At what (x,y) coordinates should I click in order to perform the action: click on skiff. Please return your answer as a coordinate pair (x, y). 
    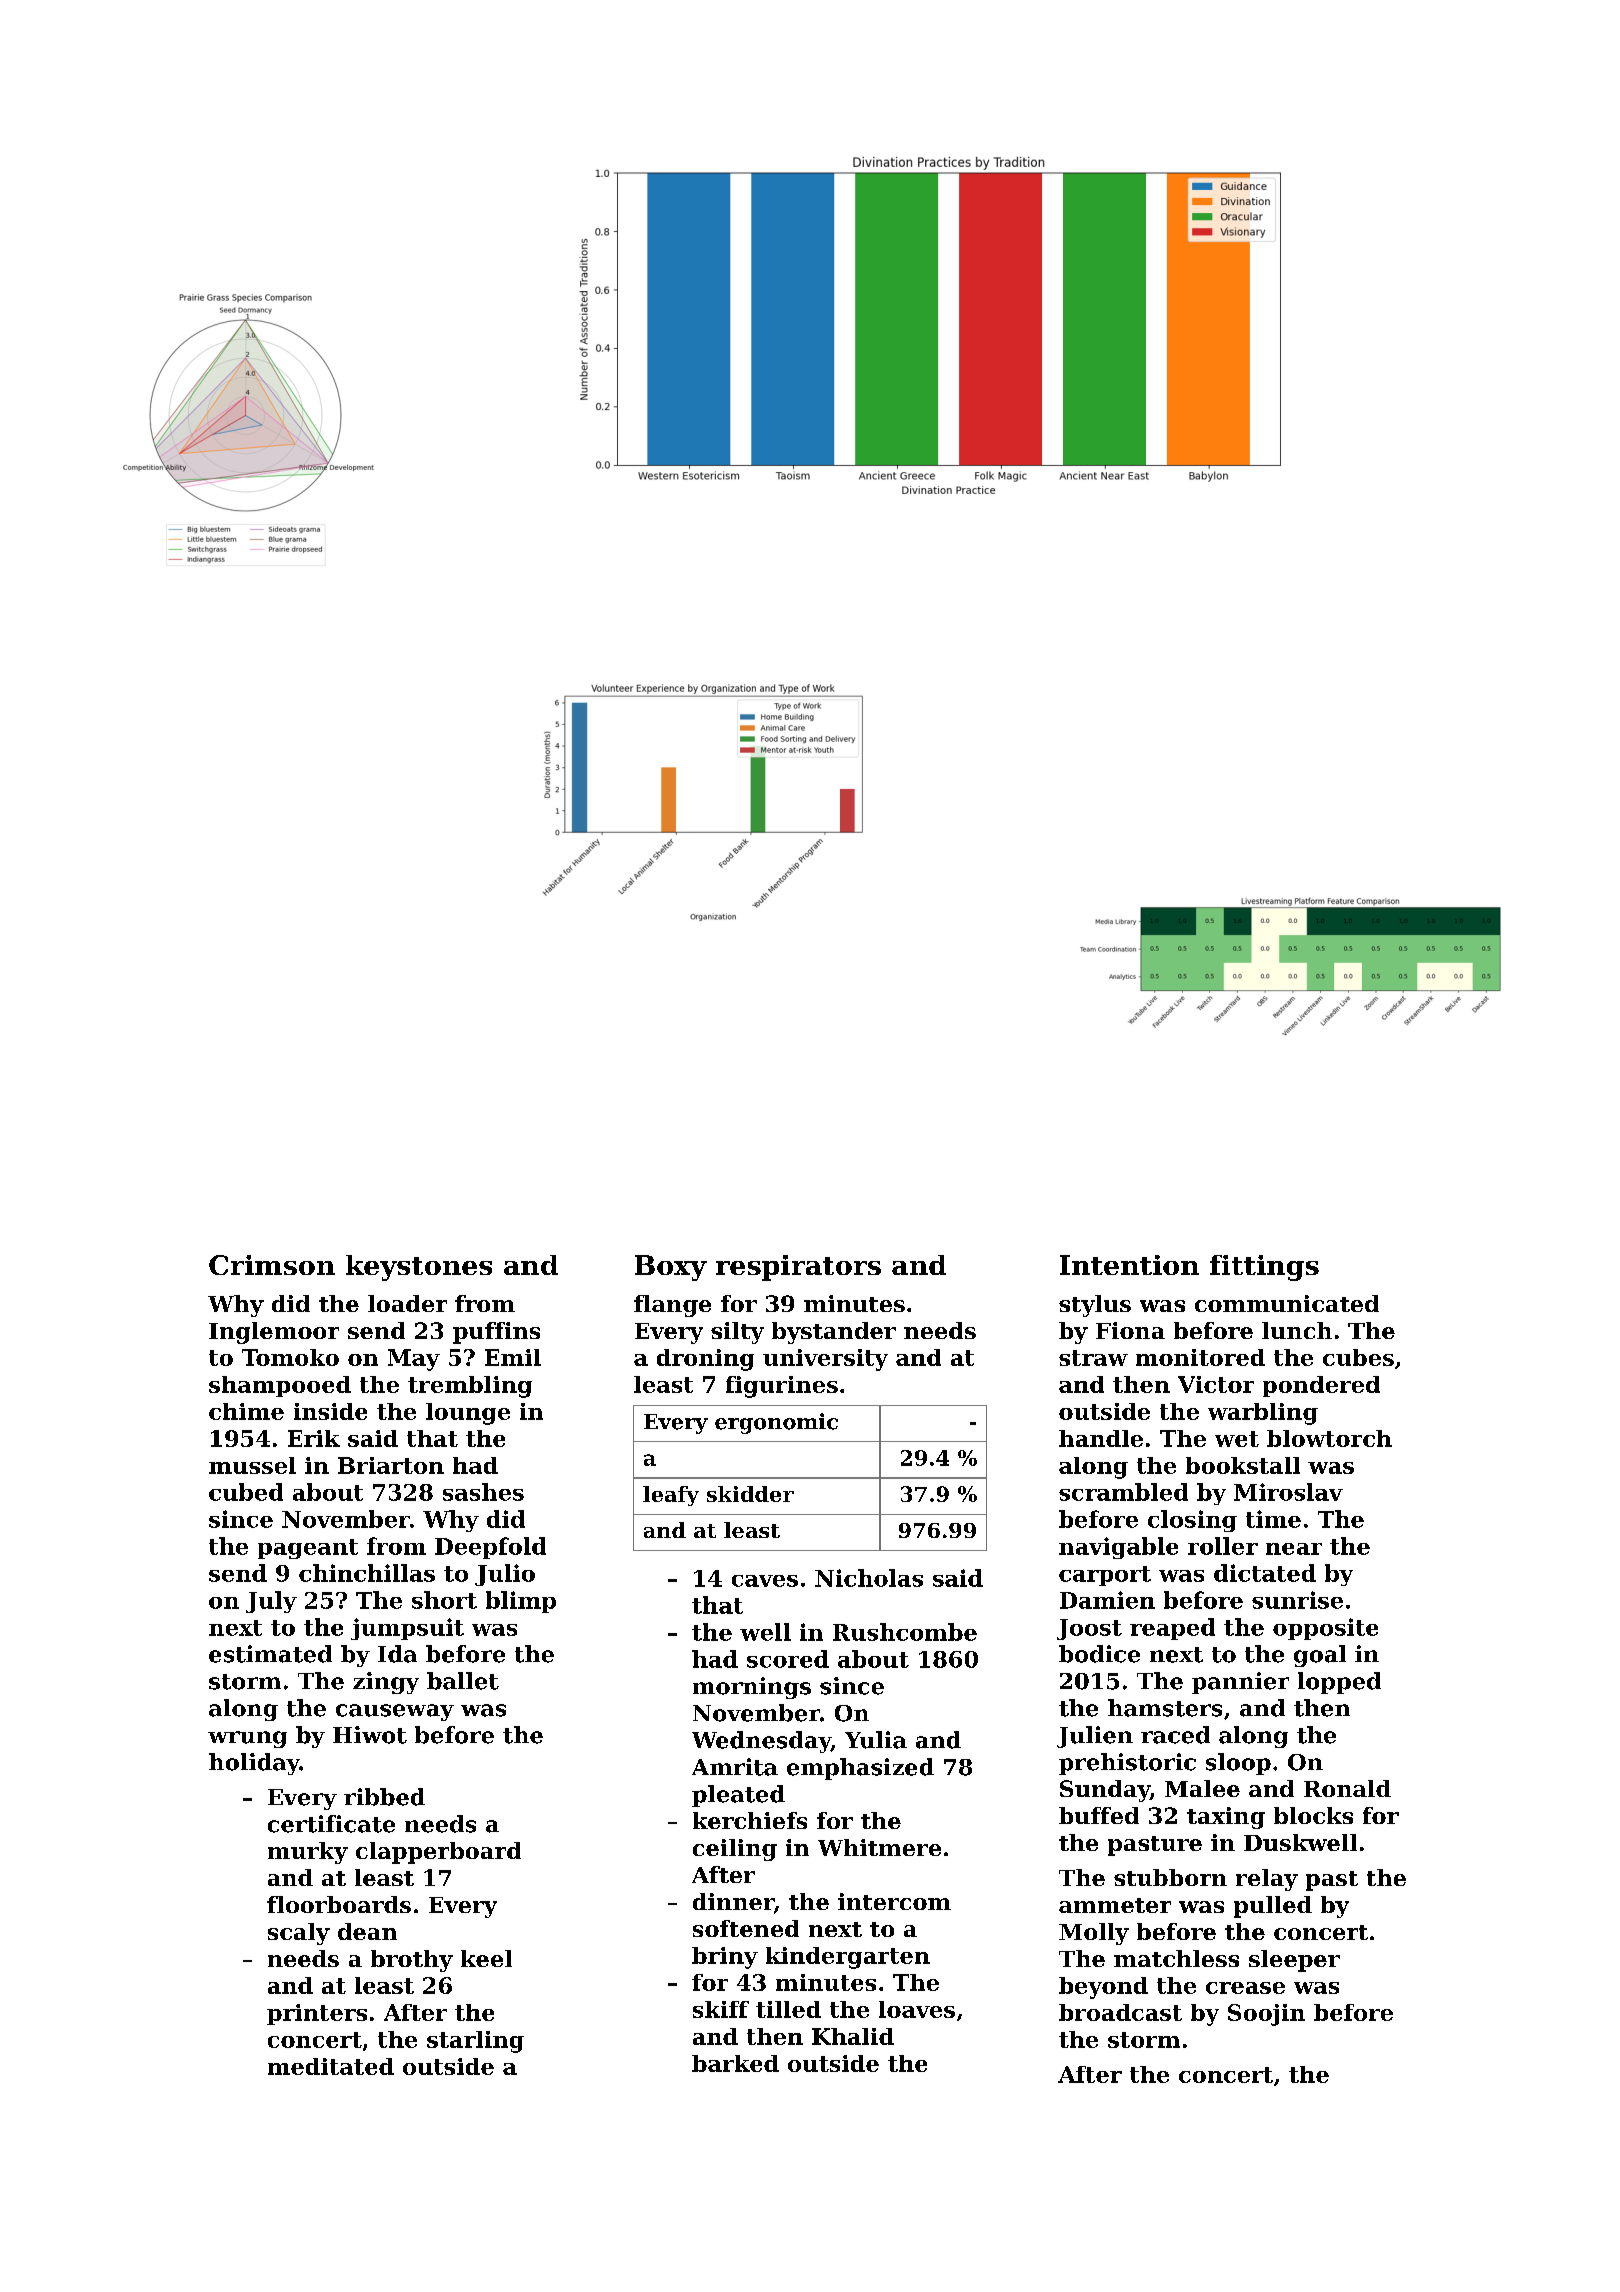
    Looking at the image, I should click on (721, 2009).
